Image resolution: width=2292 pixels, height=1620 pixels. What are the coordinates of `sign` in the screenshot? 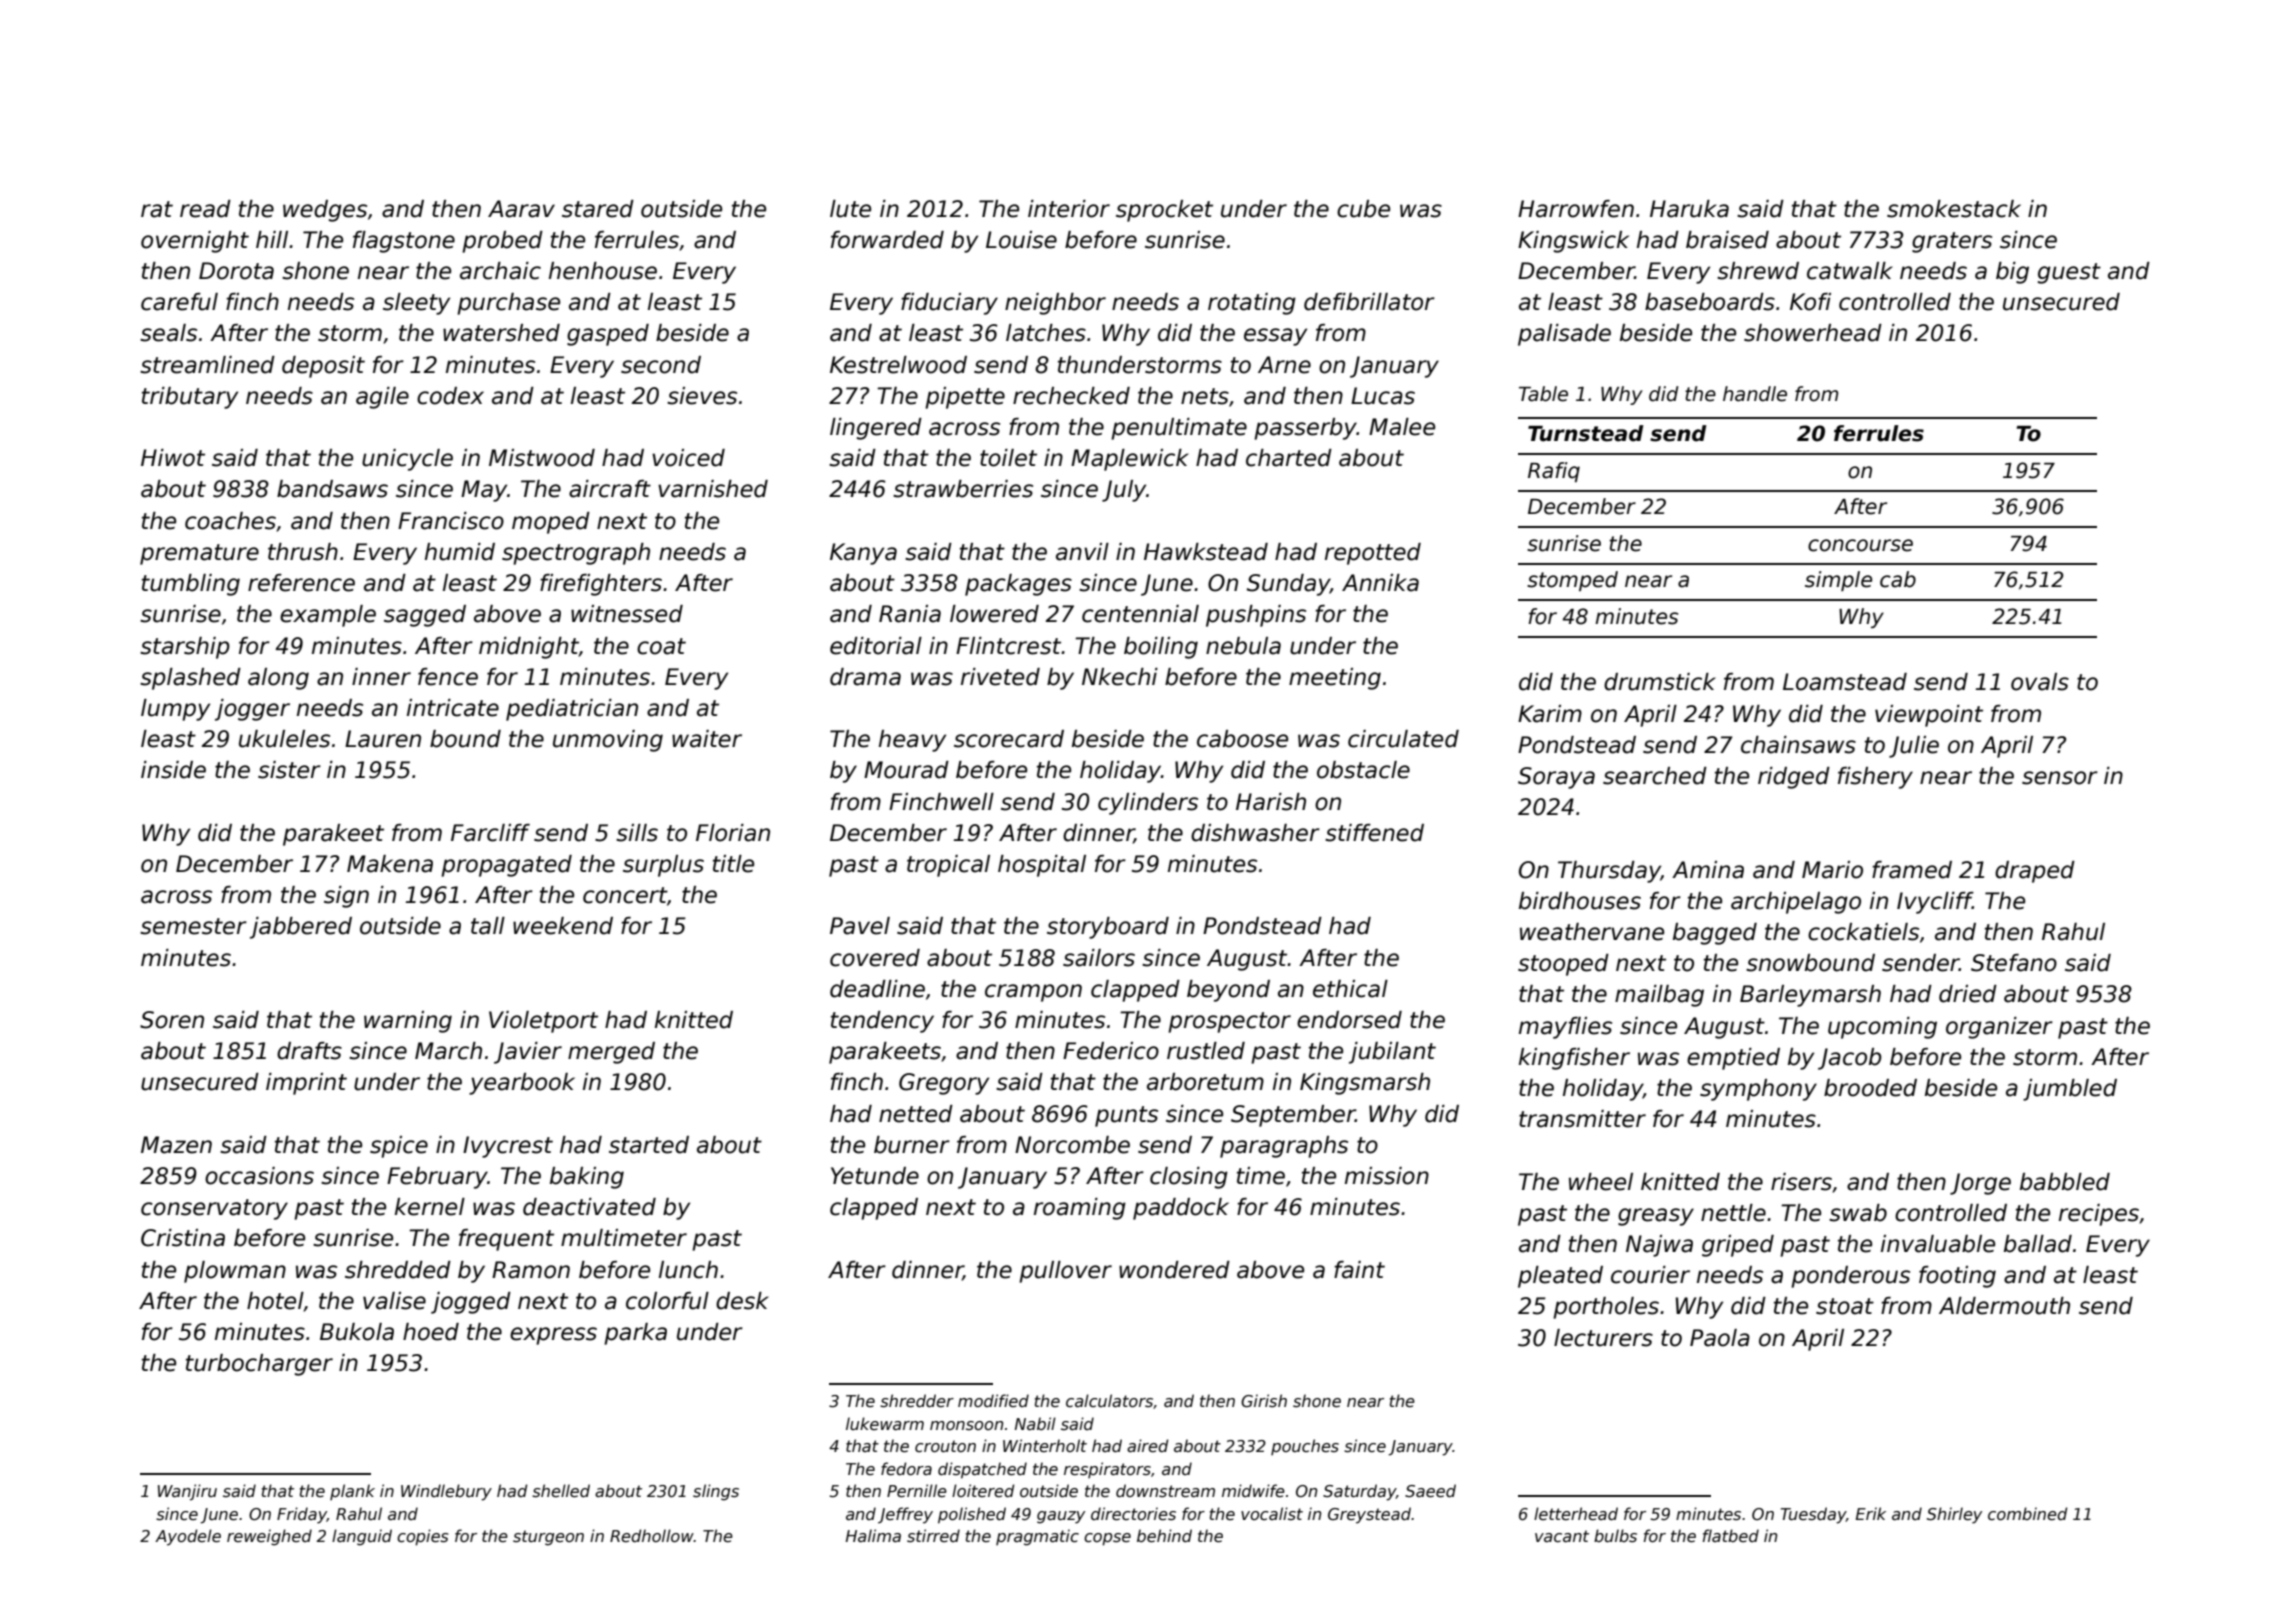 It's located at (346, 897).
